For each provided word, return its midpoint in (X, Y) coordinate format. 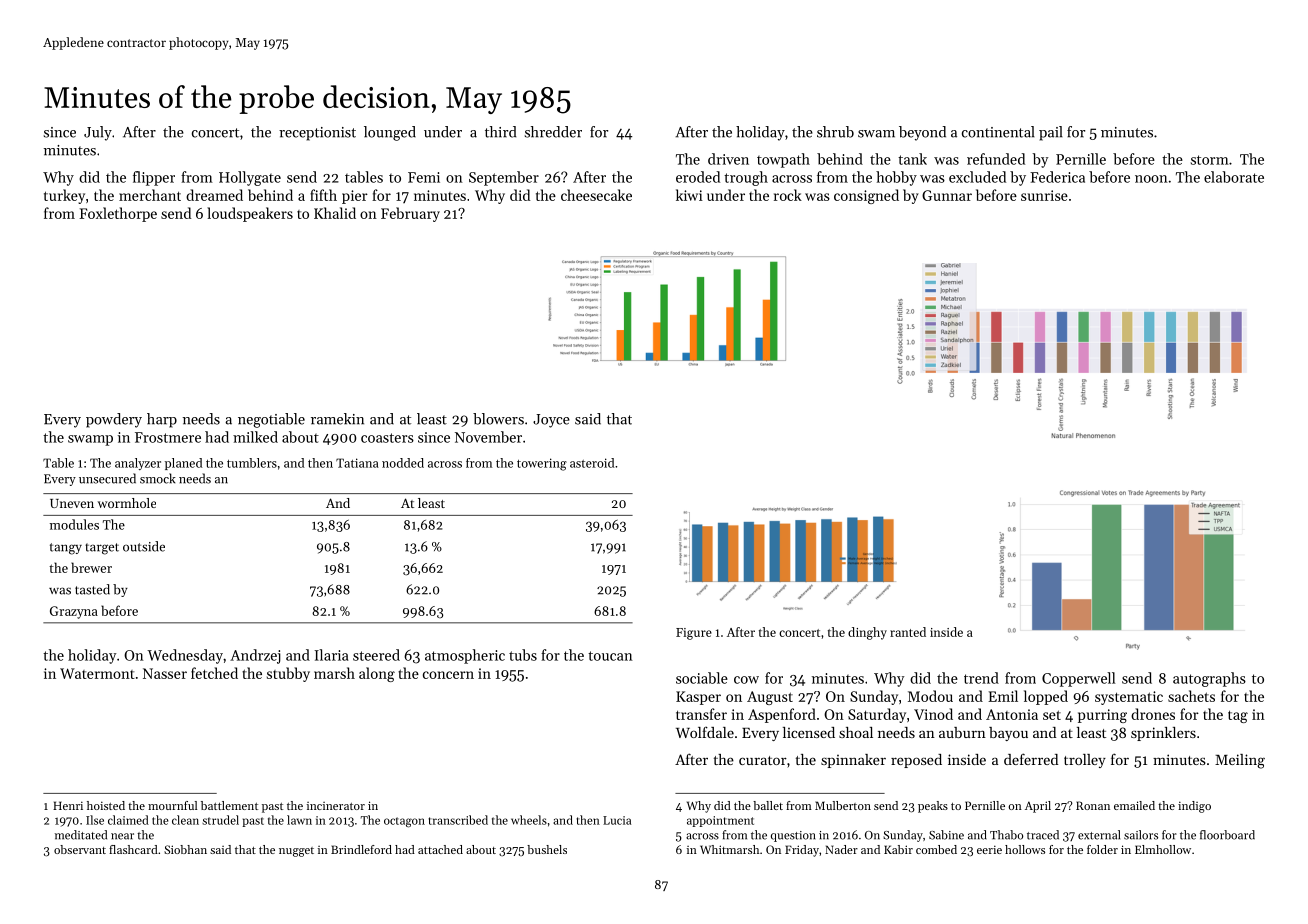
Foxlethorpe (118, 214)
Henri (68, 805)
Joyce (551, 421)
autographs (1209, 679)
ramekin (337, 419)
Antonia (1012, 714)
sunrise (1044, 195)
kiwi (689, 195)
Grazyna (74, 612)
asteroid (592, 463)
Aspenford (782, 715)
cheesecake (596, 195)
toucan (610, 656)
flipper (154, 178)
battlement (229, 805)
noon (1151, 179)
